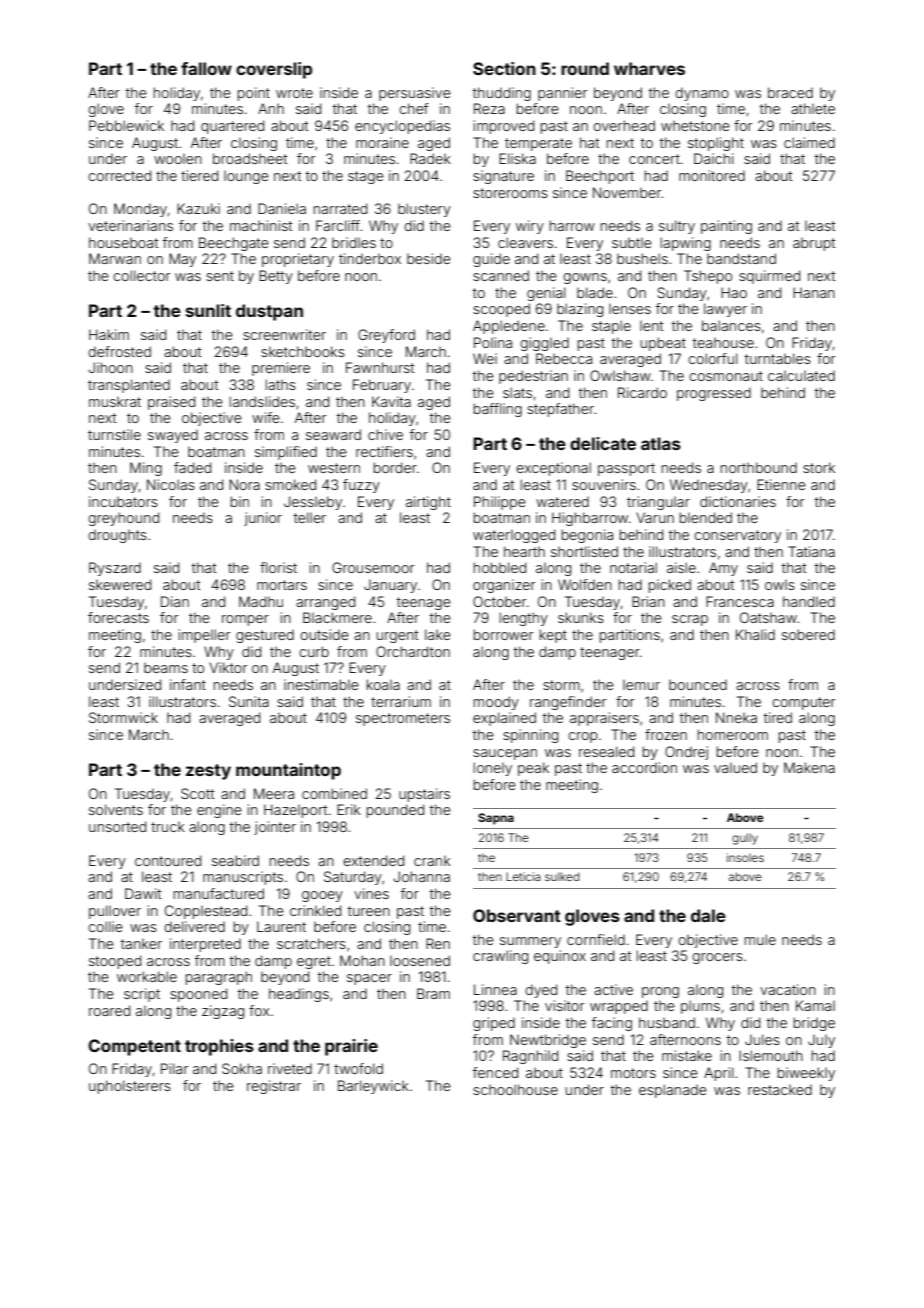 Image resolution: width=924 pixels, height=1308 pixels. I want to click on accordion, so click(644, 767).
